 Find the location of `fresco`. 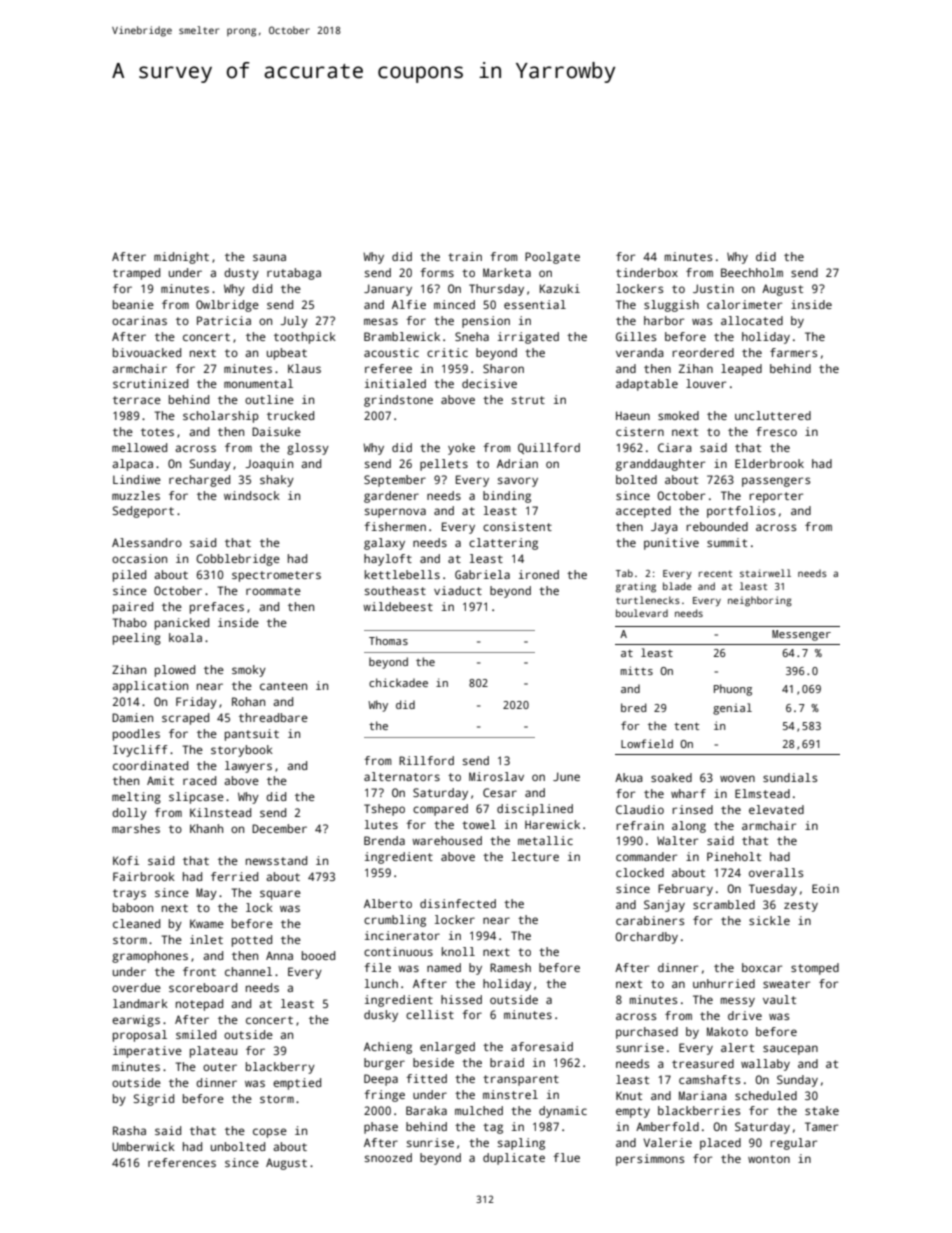

fresco is located at coordinates (776, 431).
